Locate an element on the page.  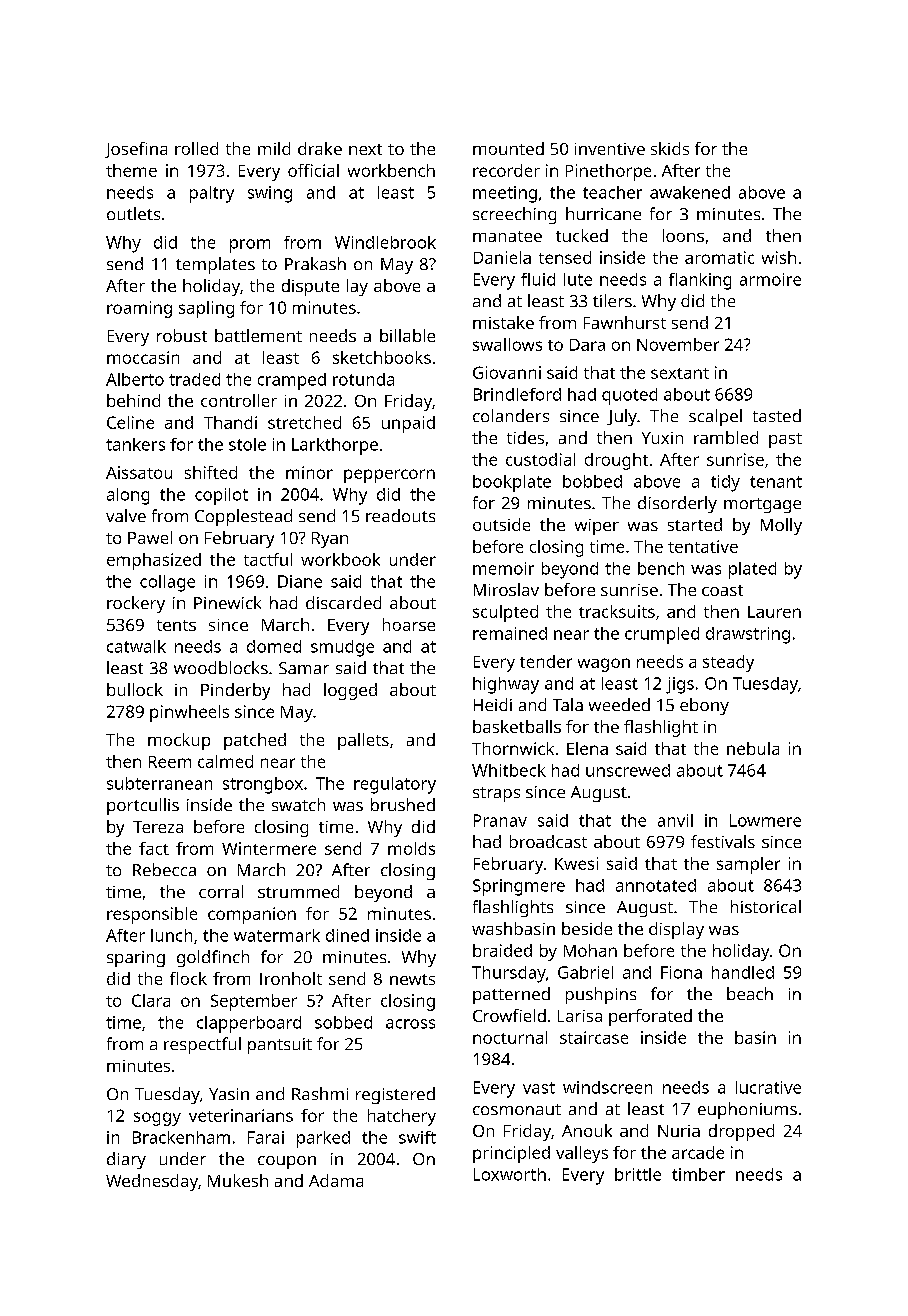
Yuxin is located at coordinates (662, 438).
